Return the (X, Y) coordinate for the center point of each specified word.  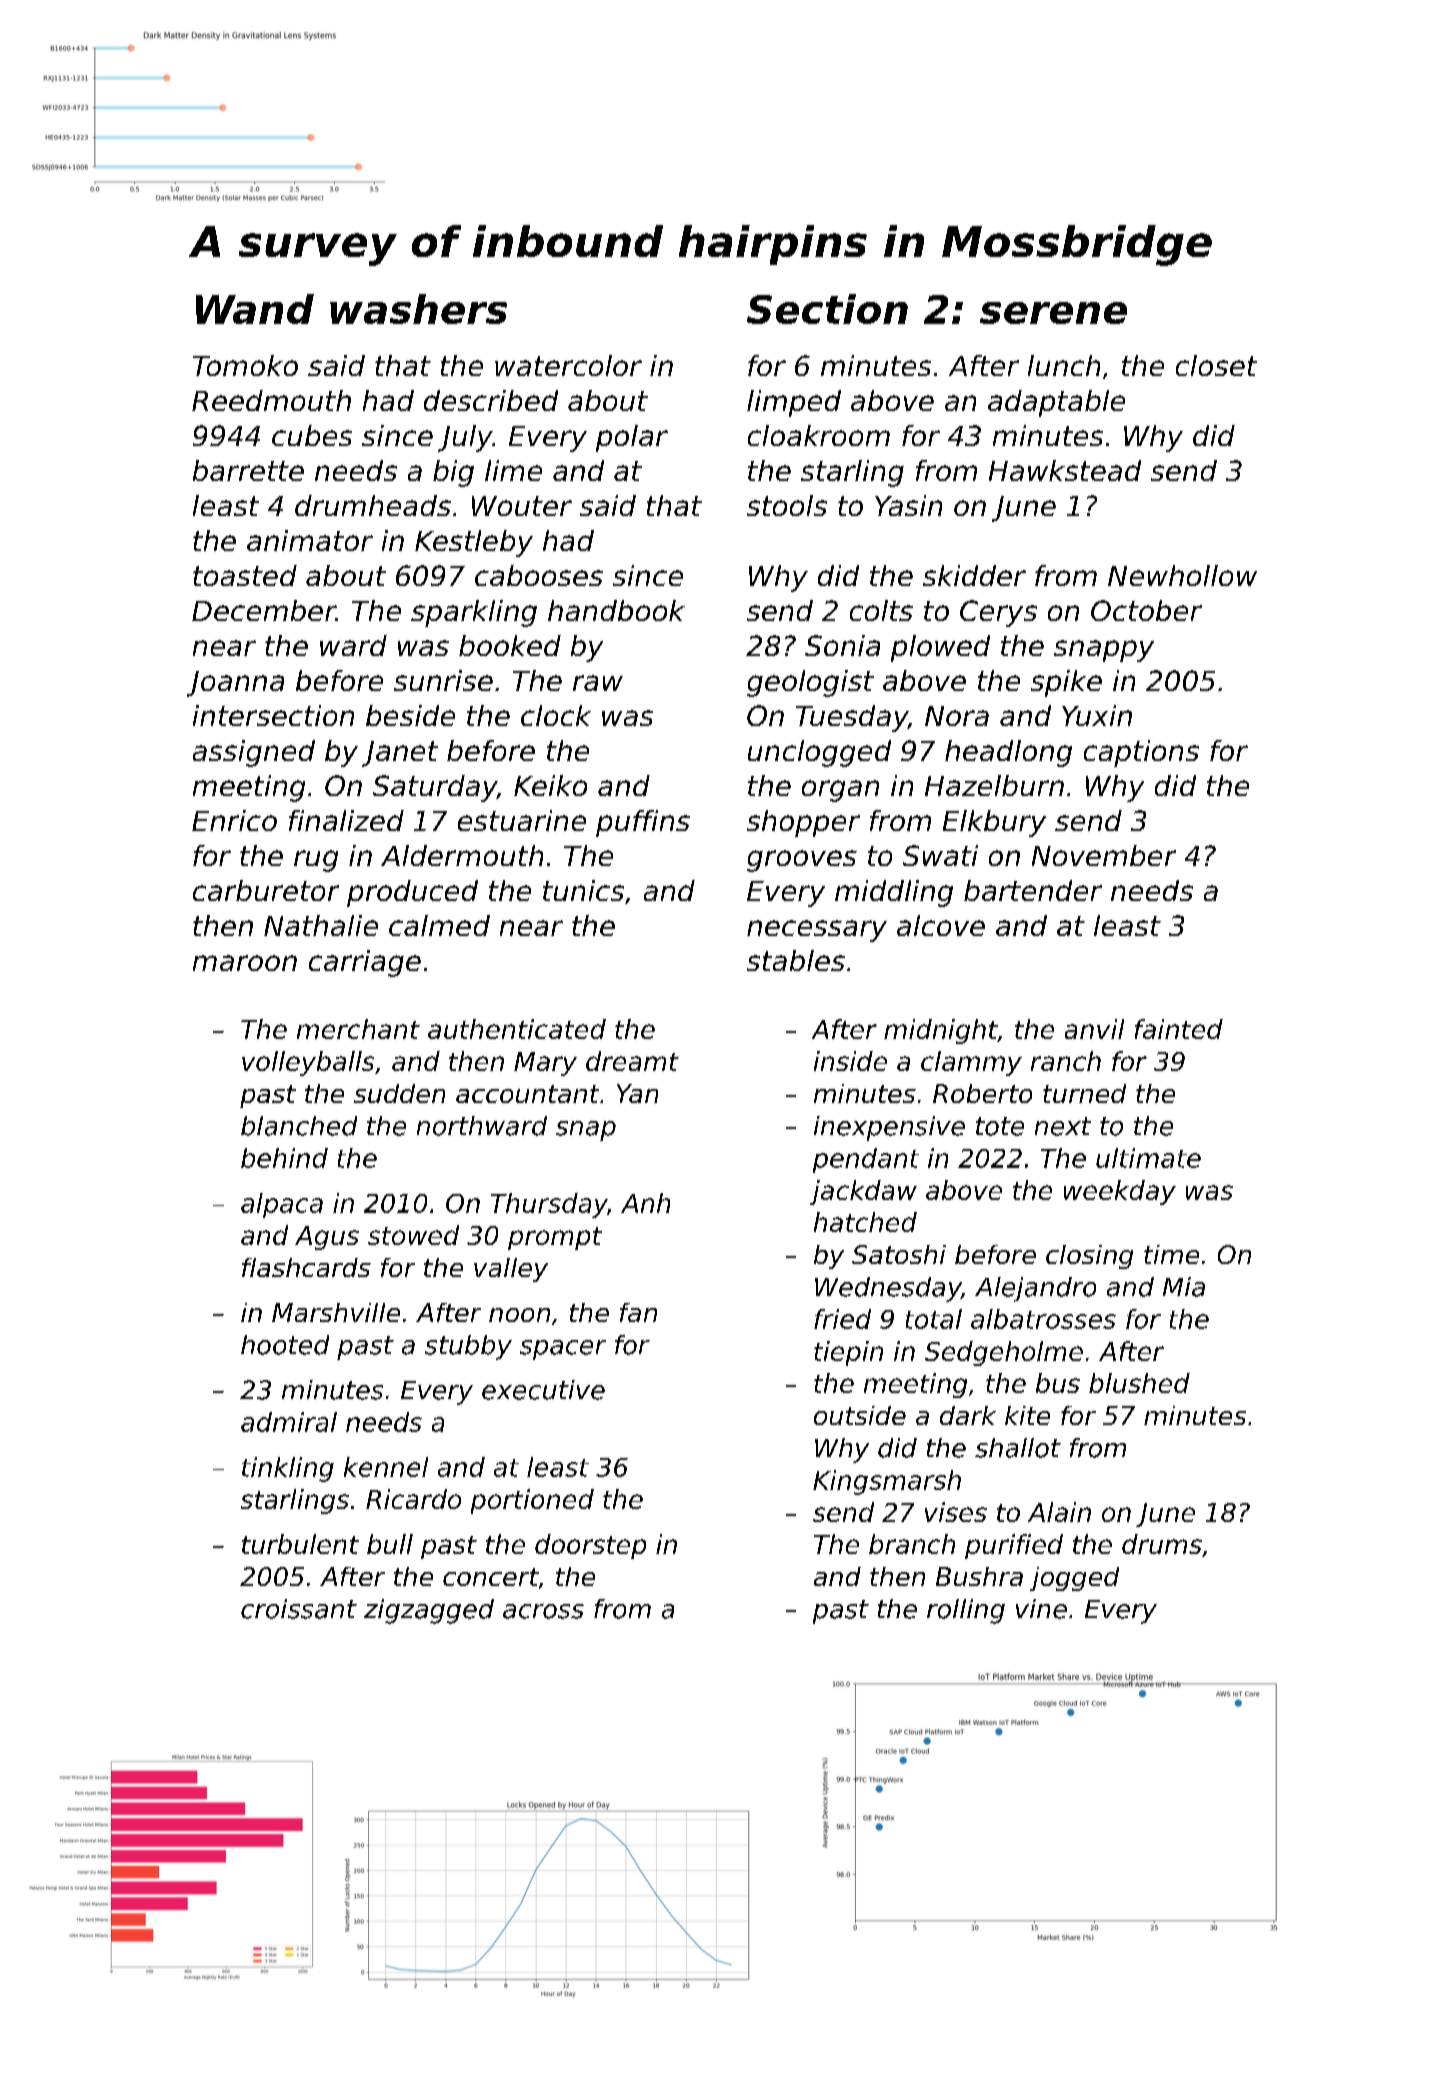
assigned (254, 753)
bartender (1033, 890)
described (491, 400)
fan (638, 1312)
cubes (312, 435)
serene (1053, 313)
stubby (468, 1347)
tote (1000, 1126)
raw (598, 683)
